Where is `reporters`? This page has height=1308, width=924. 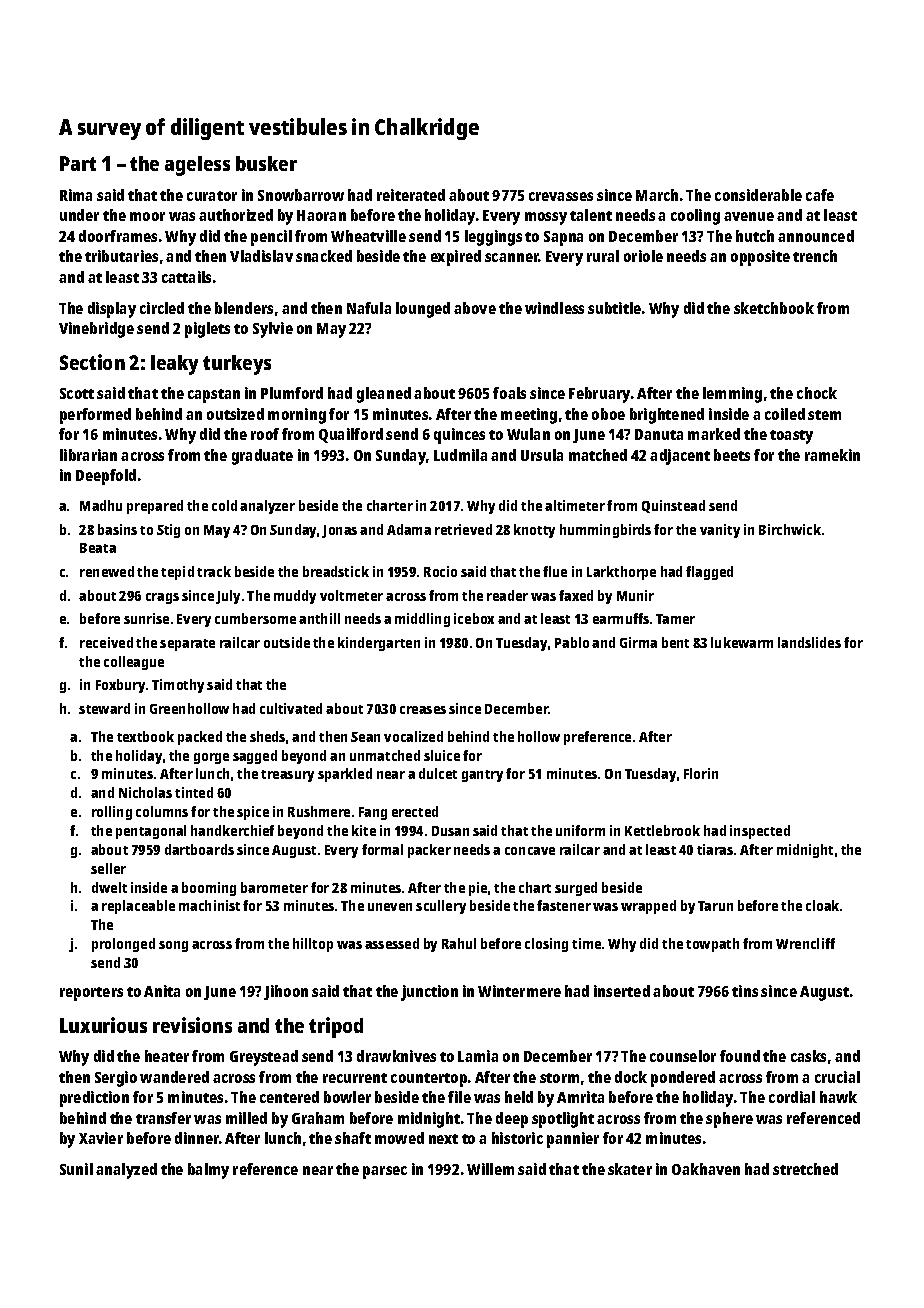 reporters is located at coordinates (91, 994).
